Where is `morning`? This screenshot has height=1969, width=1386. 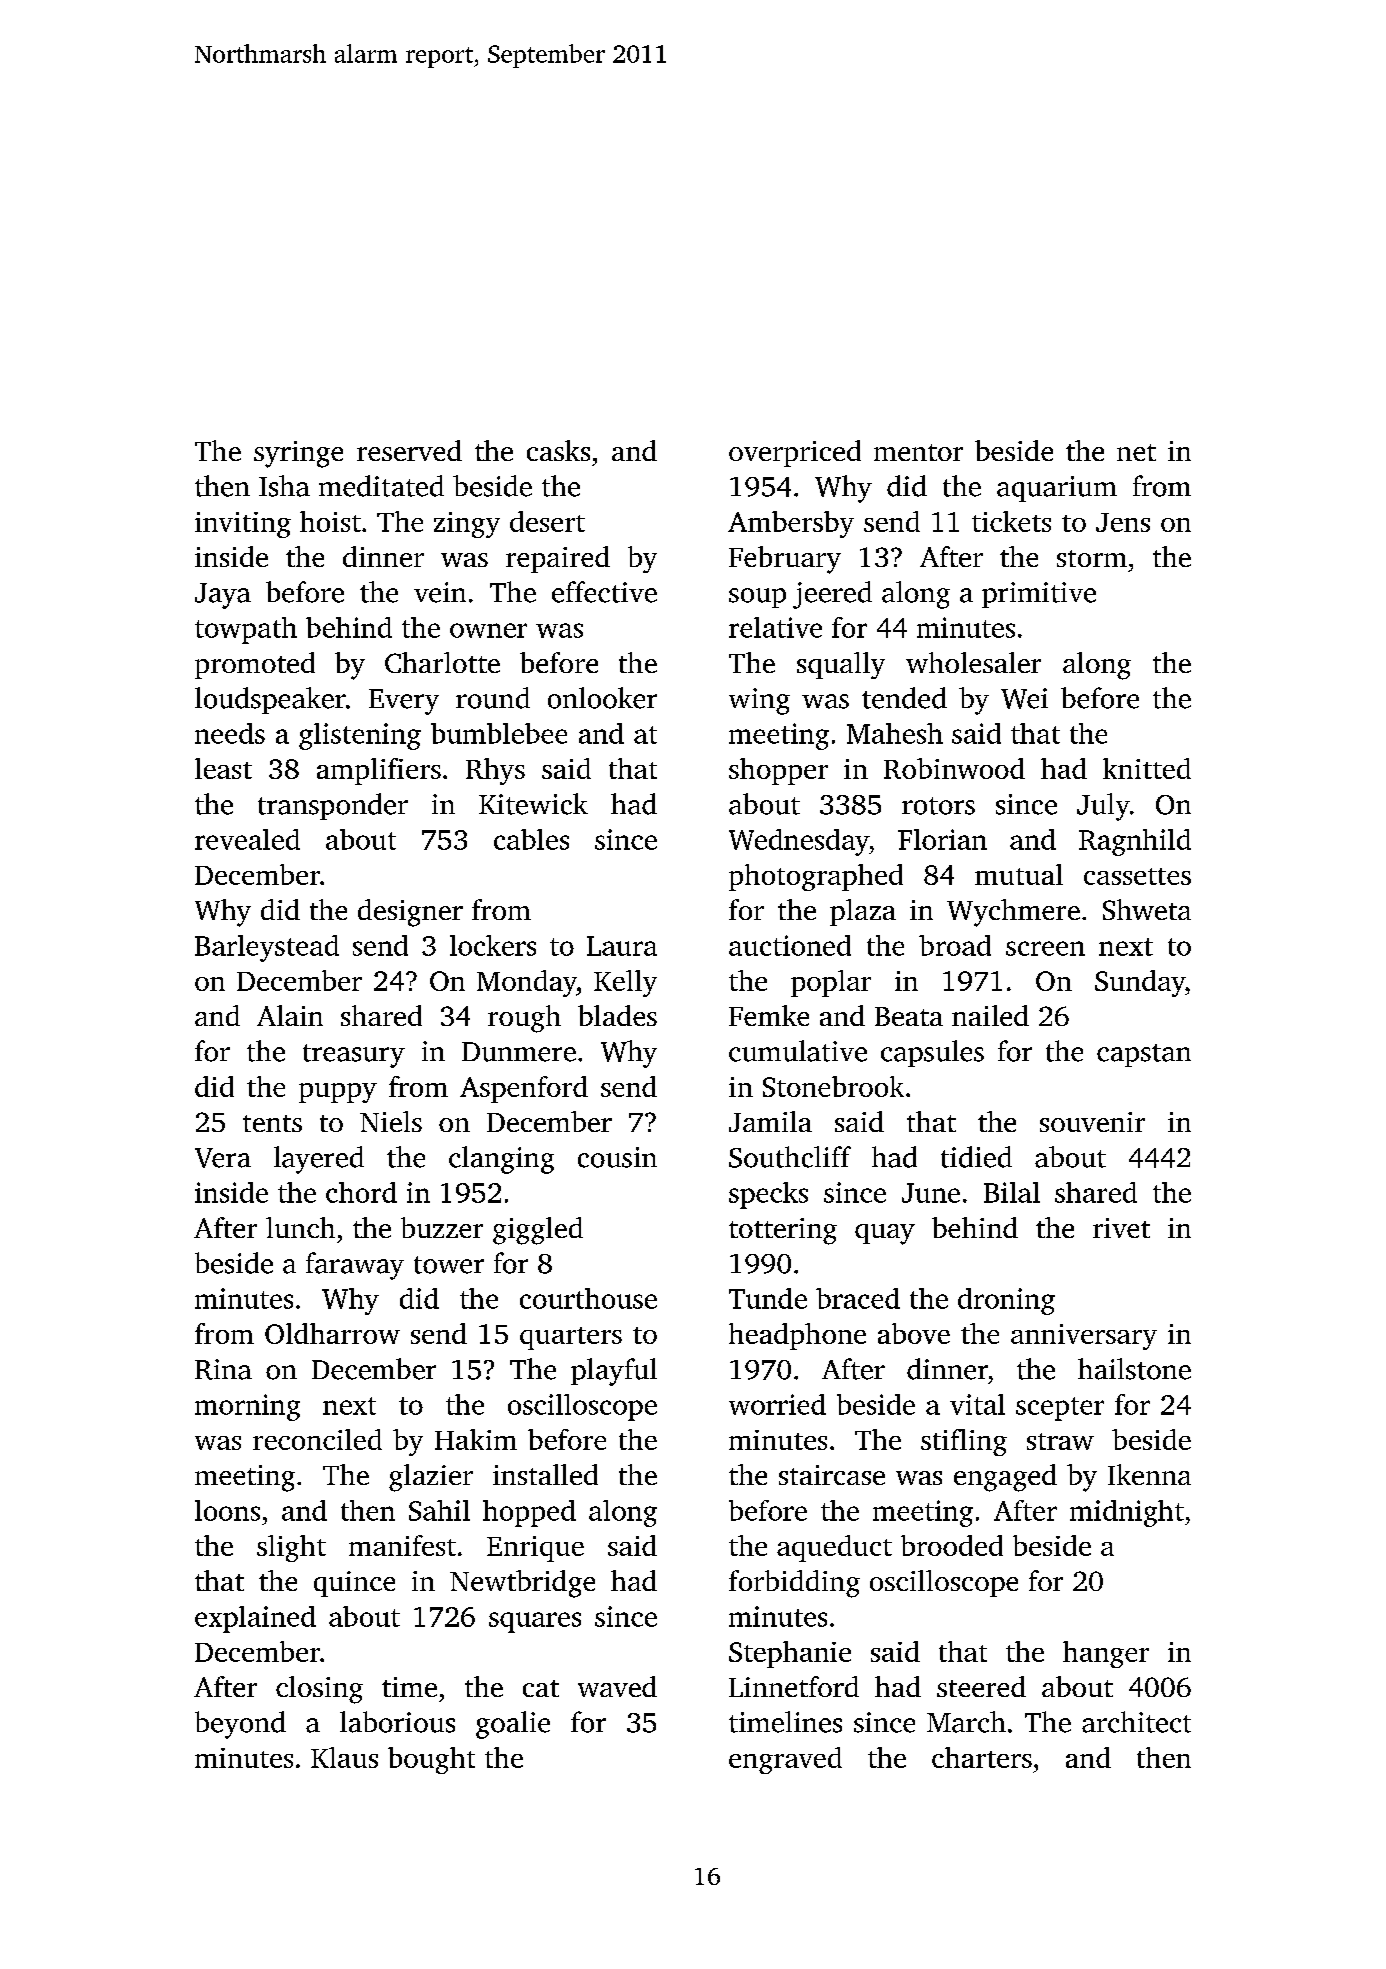
morning is located at coordinates (247, 1407).
